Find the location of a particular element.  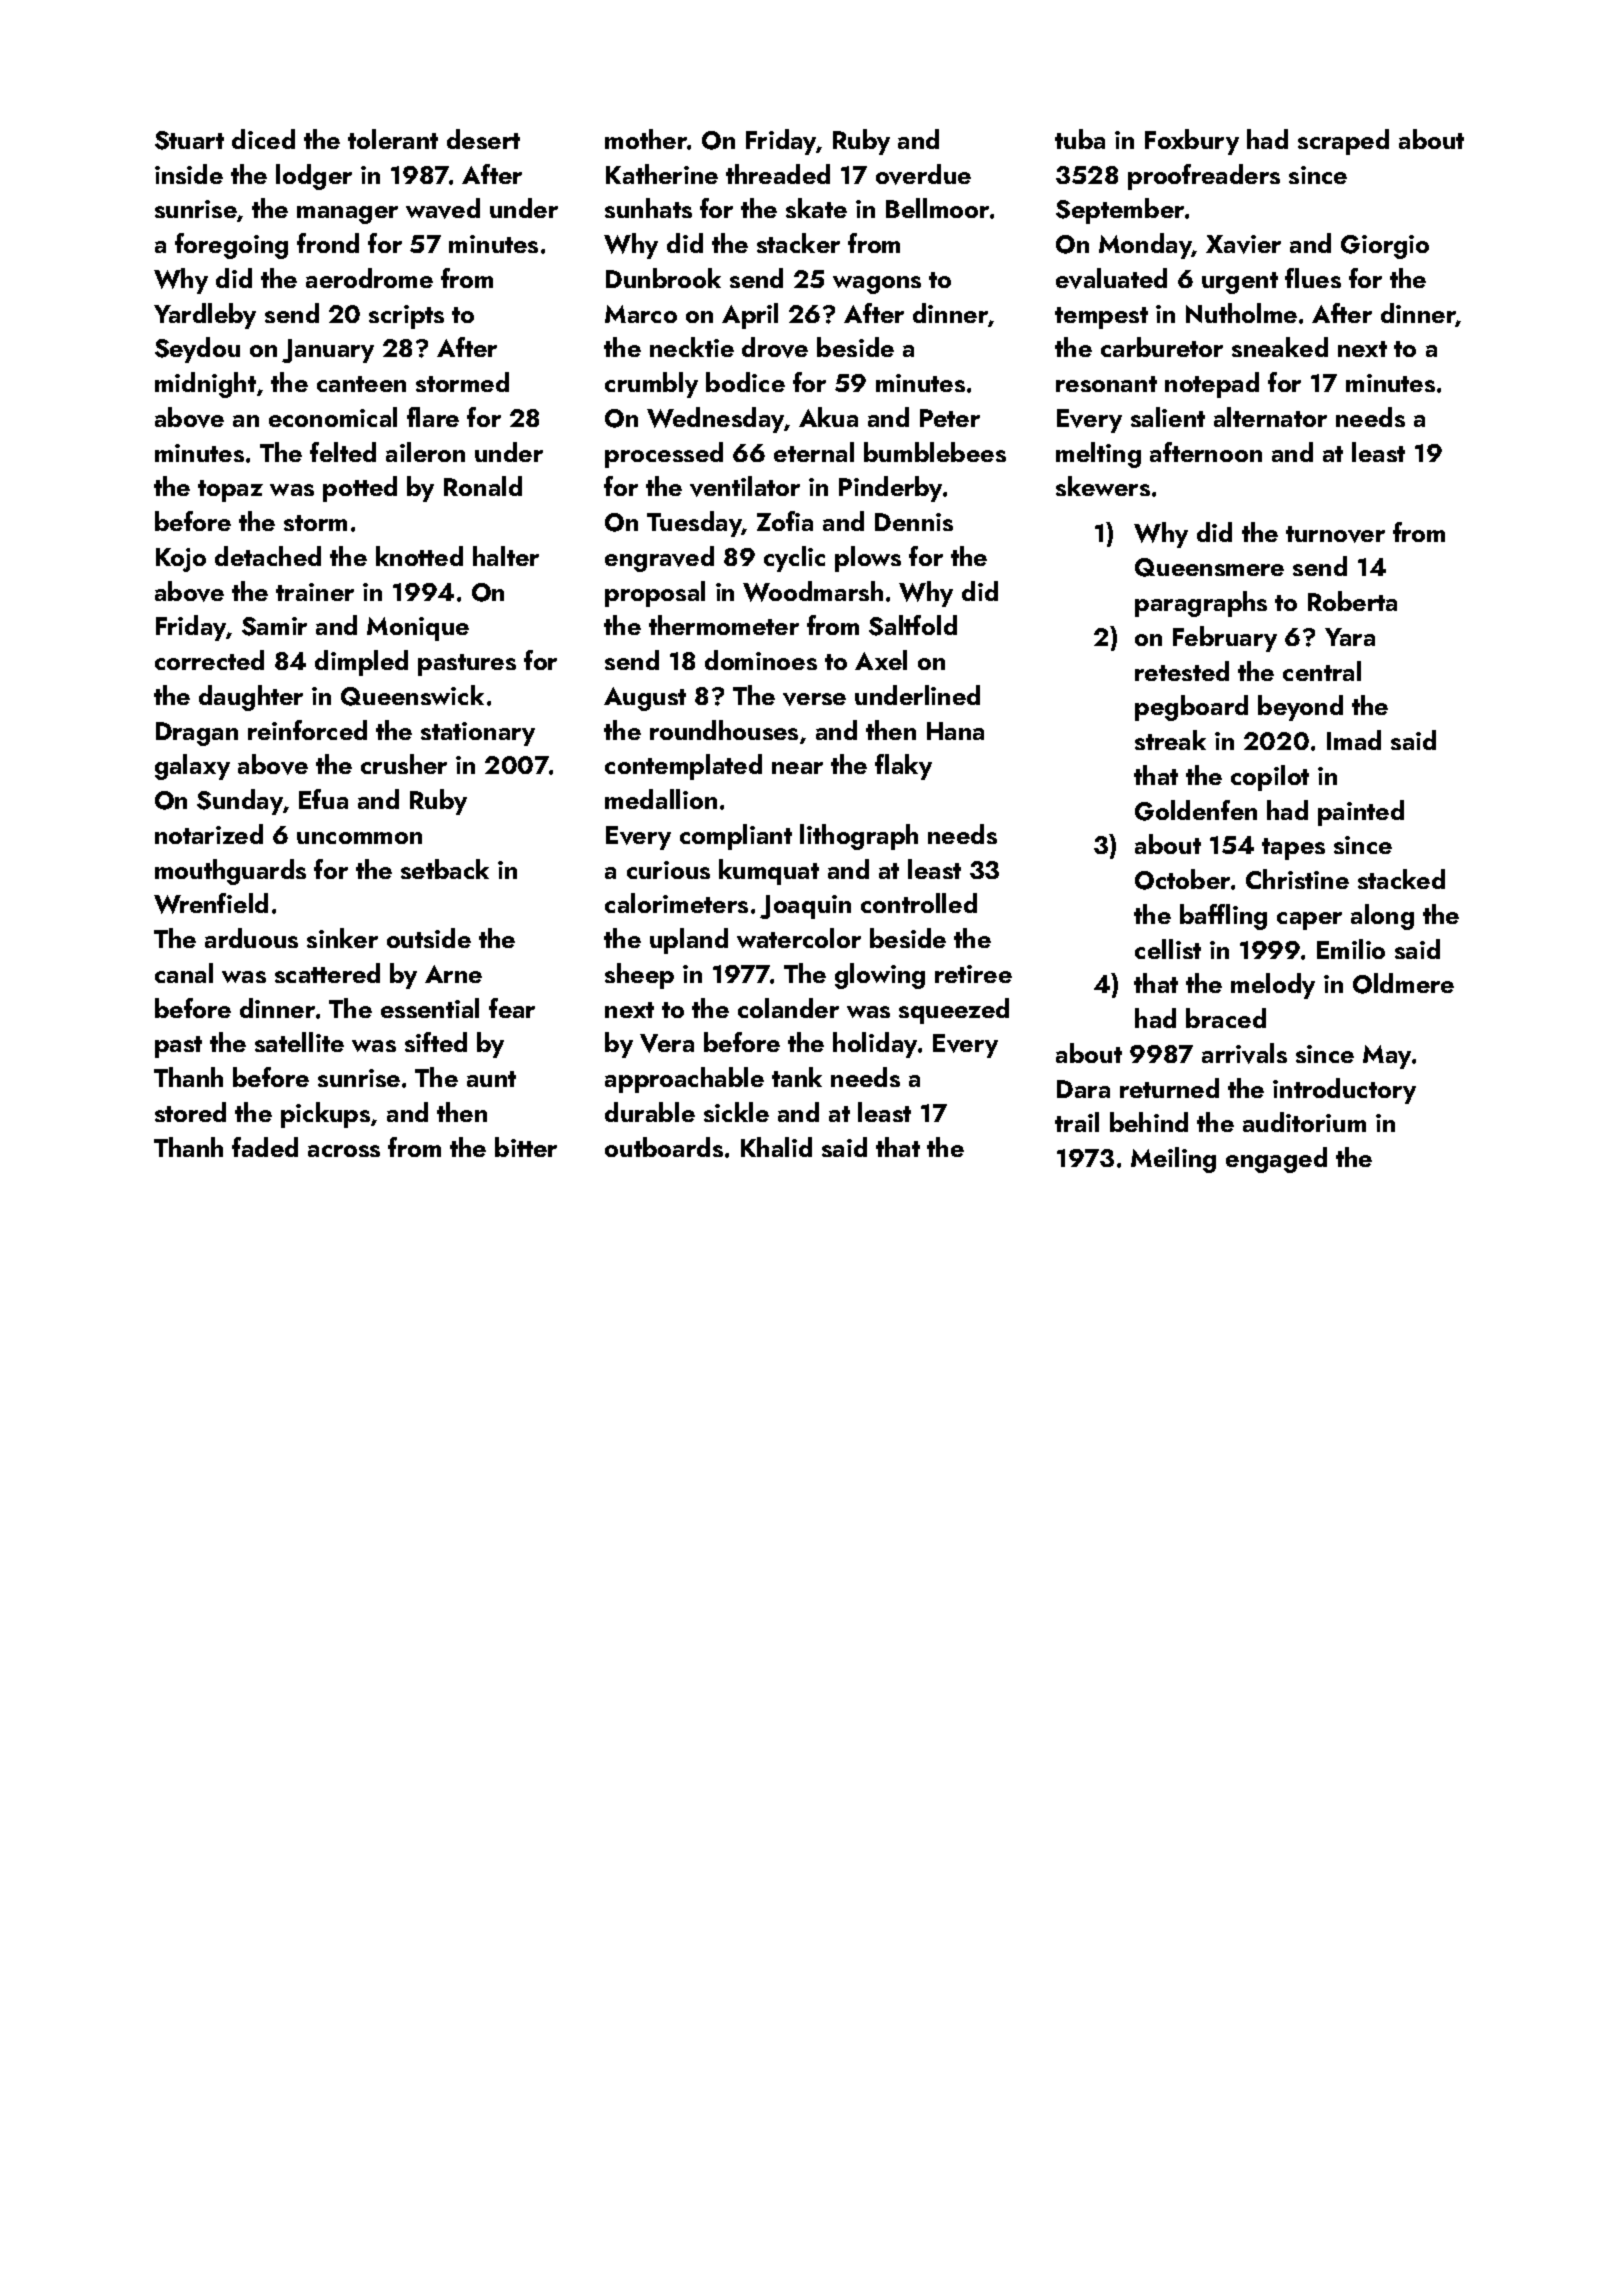

desert is located at coordinates (483, 139).
